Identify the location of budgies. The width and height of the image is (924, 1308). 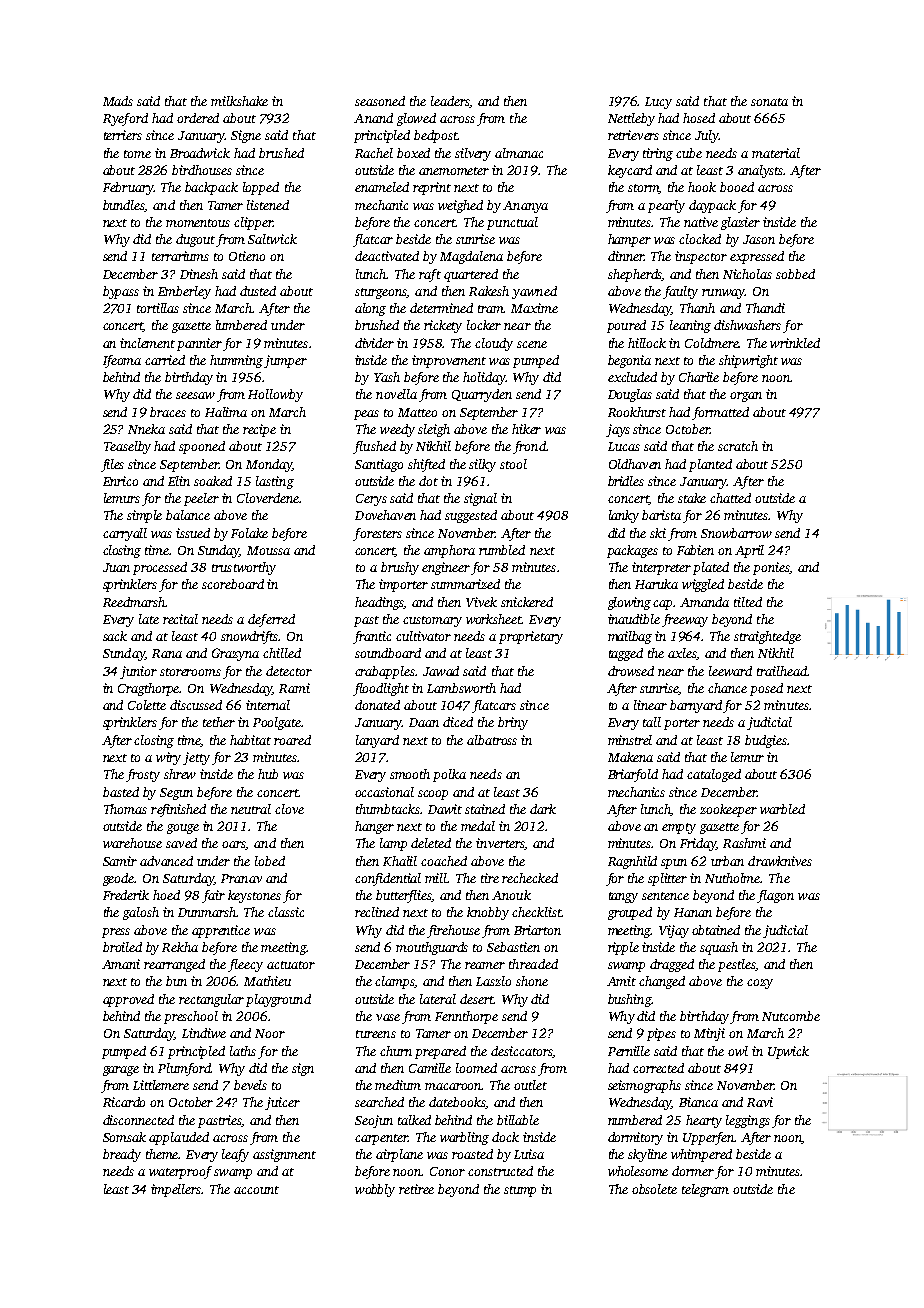
(766, 741).
